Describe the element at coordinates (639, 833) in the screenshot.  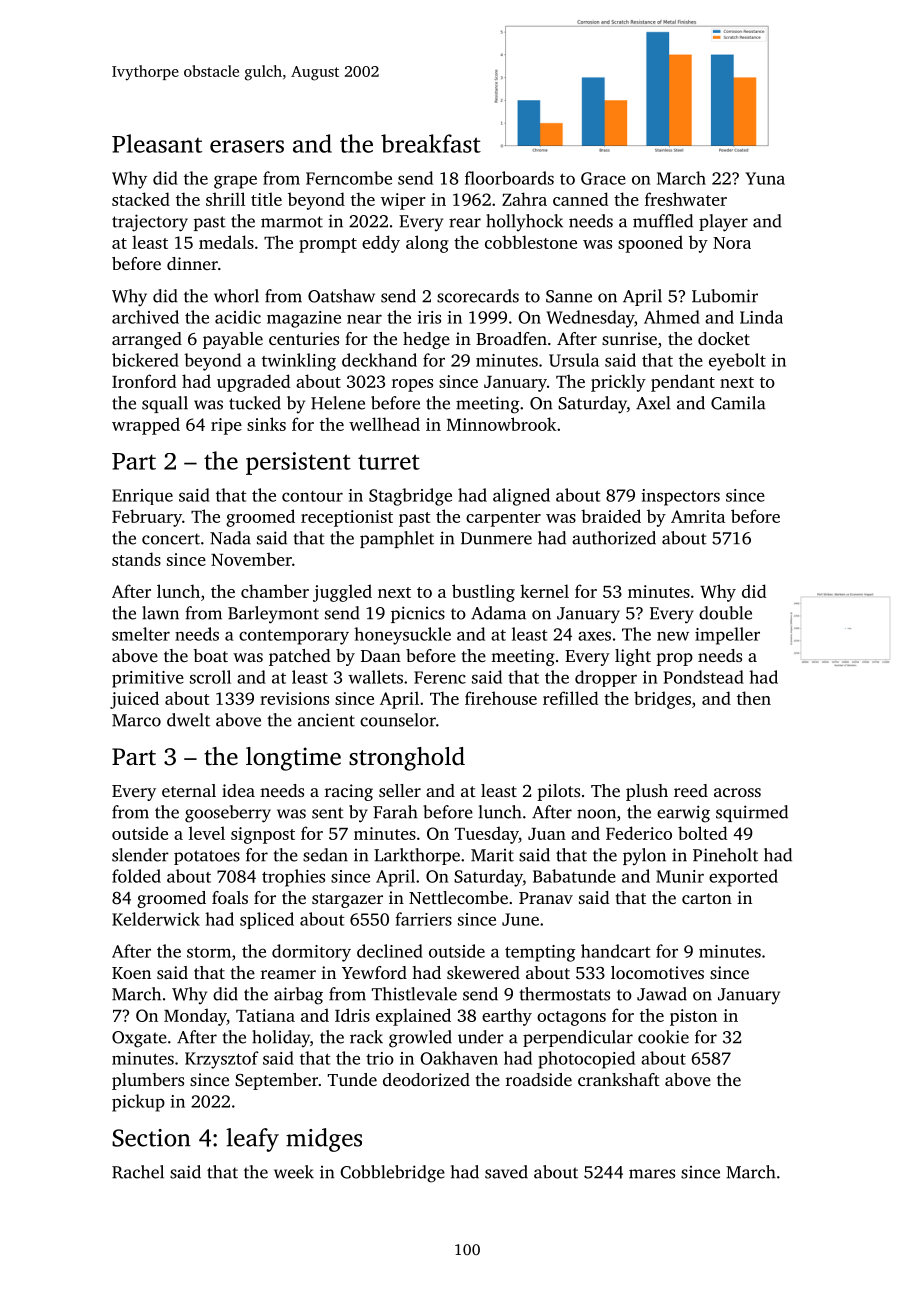
I see `Federico` at that location.
